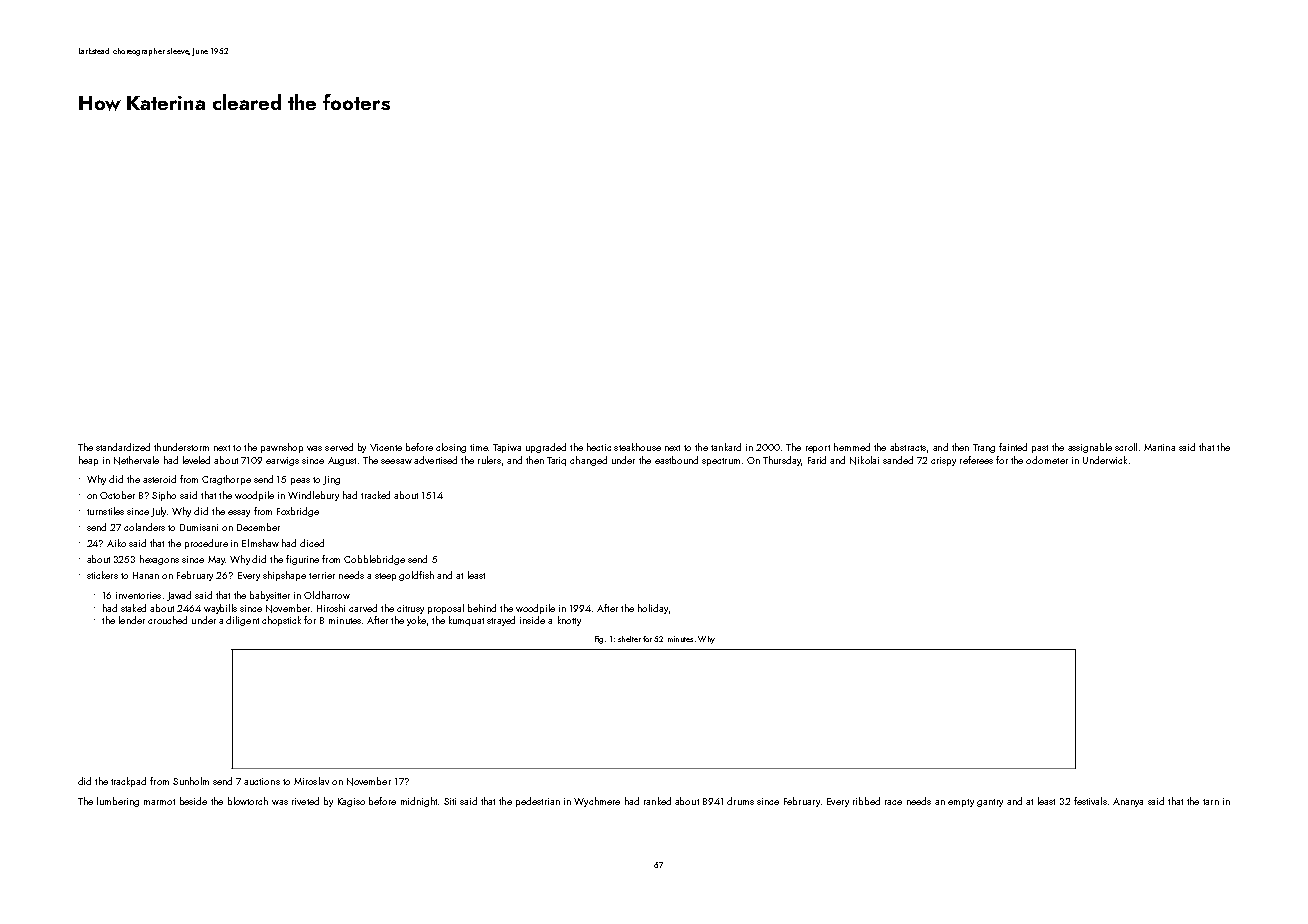 This image has width=1308, height=924. I want to click on steakhouse, so click(637, 447).
